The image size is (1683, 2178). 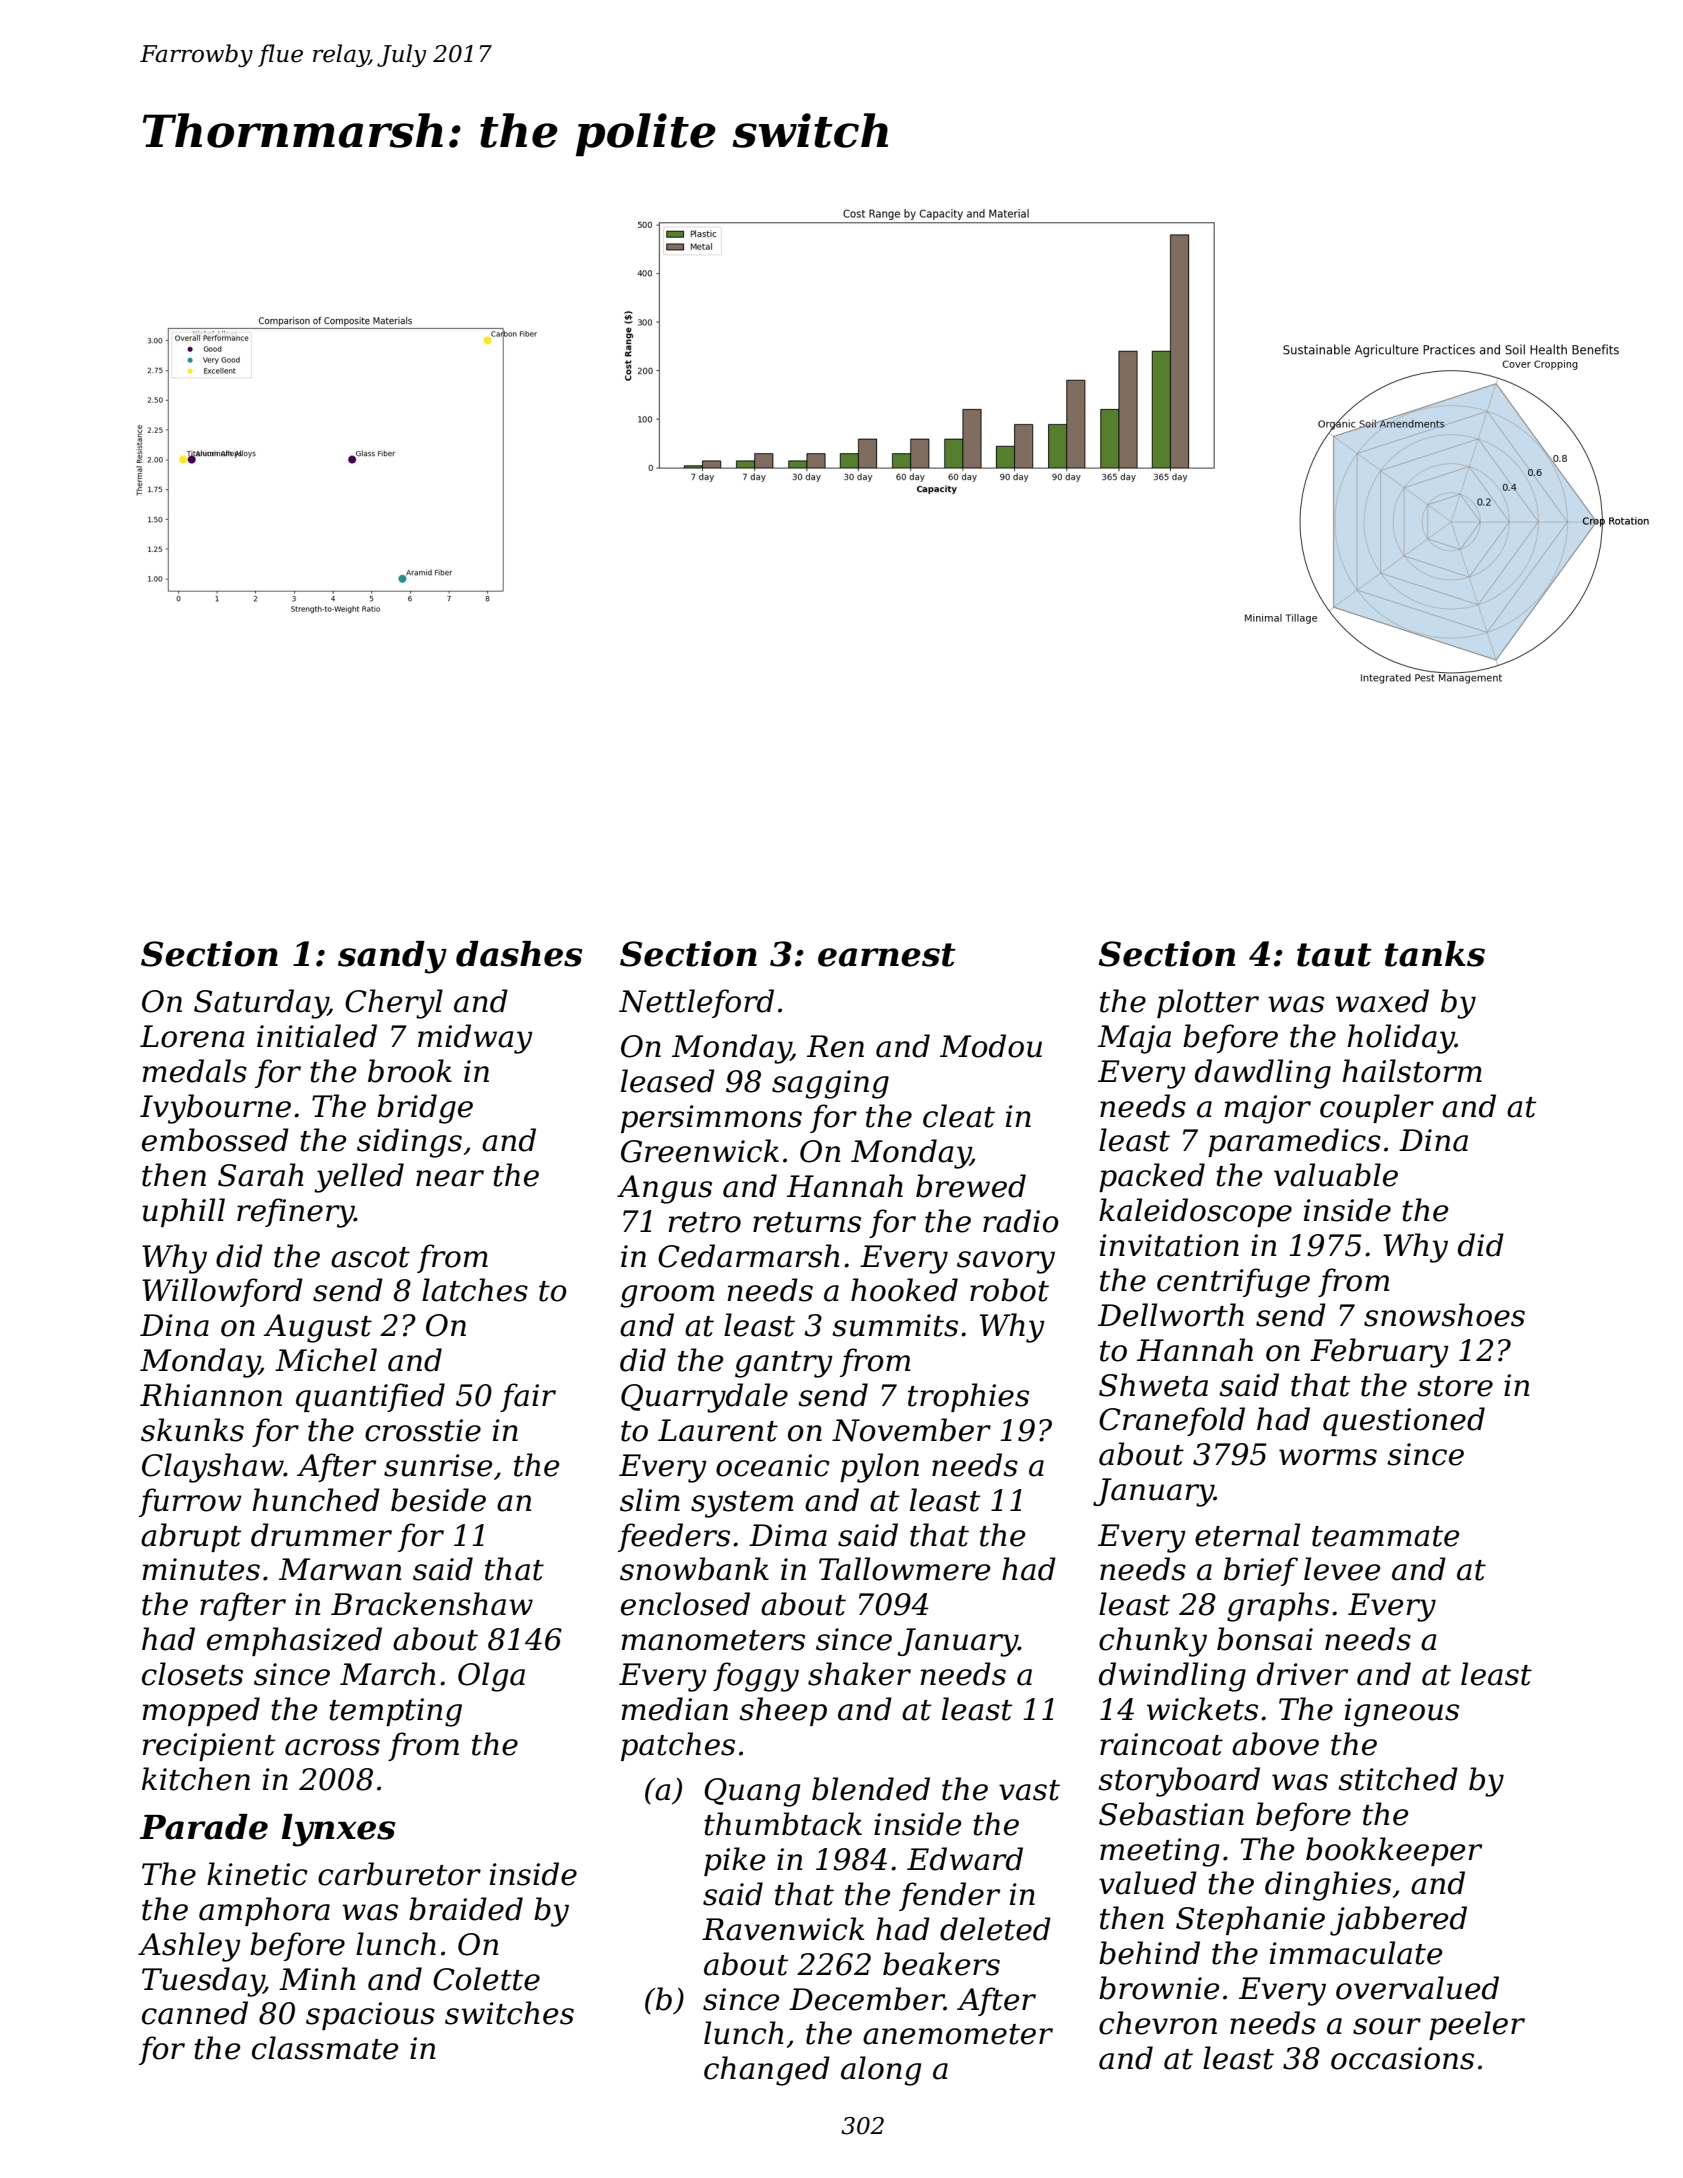 I want to click on system, so click(x=742, y=1504).
